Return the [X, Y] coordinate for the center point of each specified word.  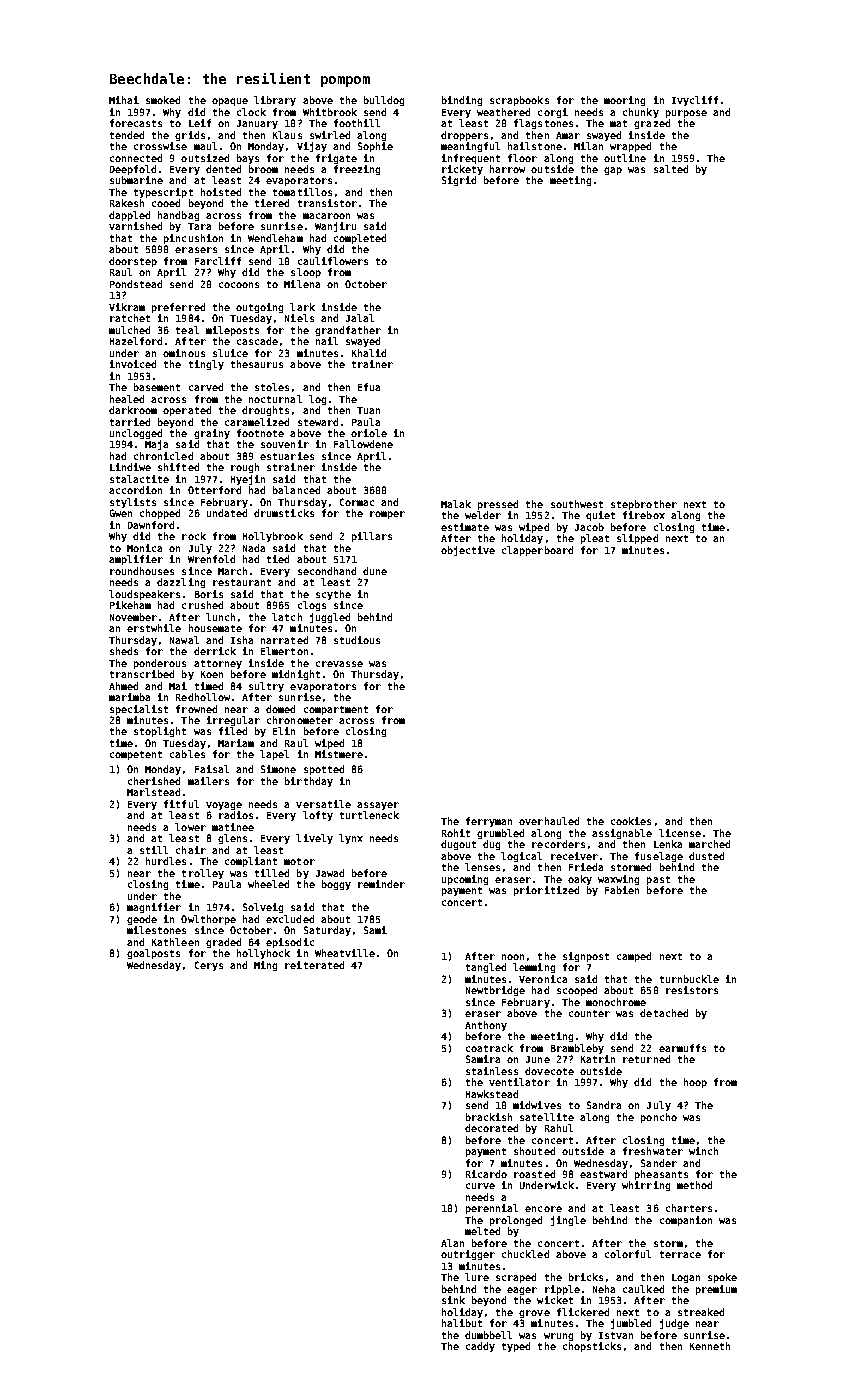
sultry [266, 687]
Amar [568, 135]
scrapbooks [519, 101]
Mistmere [339, 754]
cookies [631, 821]
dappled [129, 216]
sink [453, 1300]
